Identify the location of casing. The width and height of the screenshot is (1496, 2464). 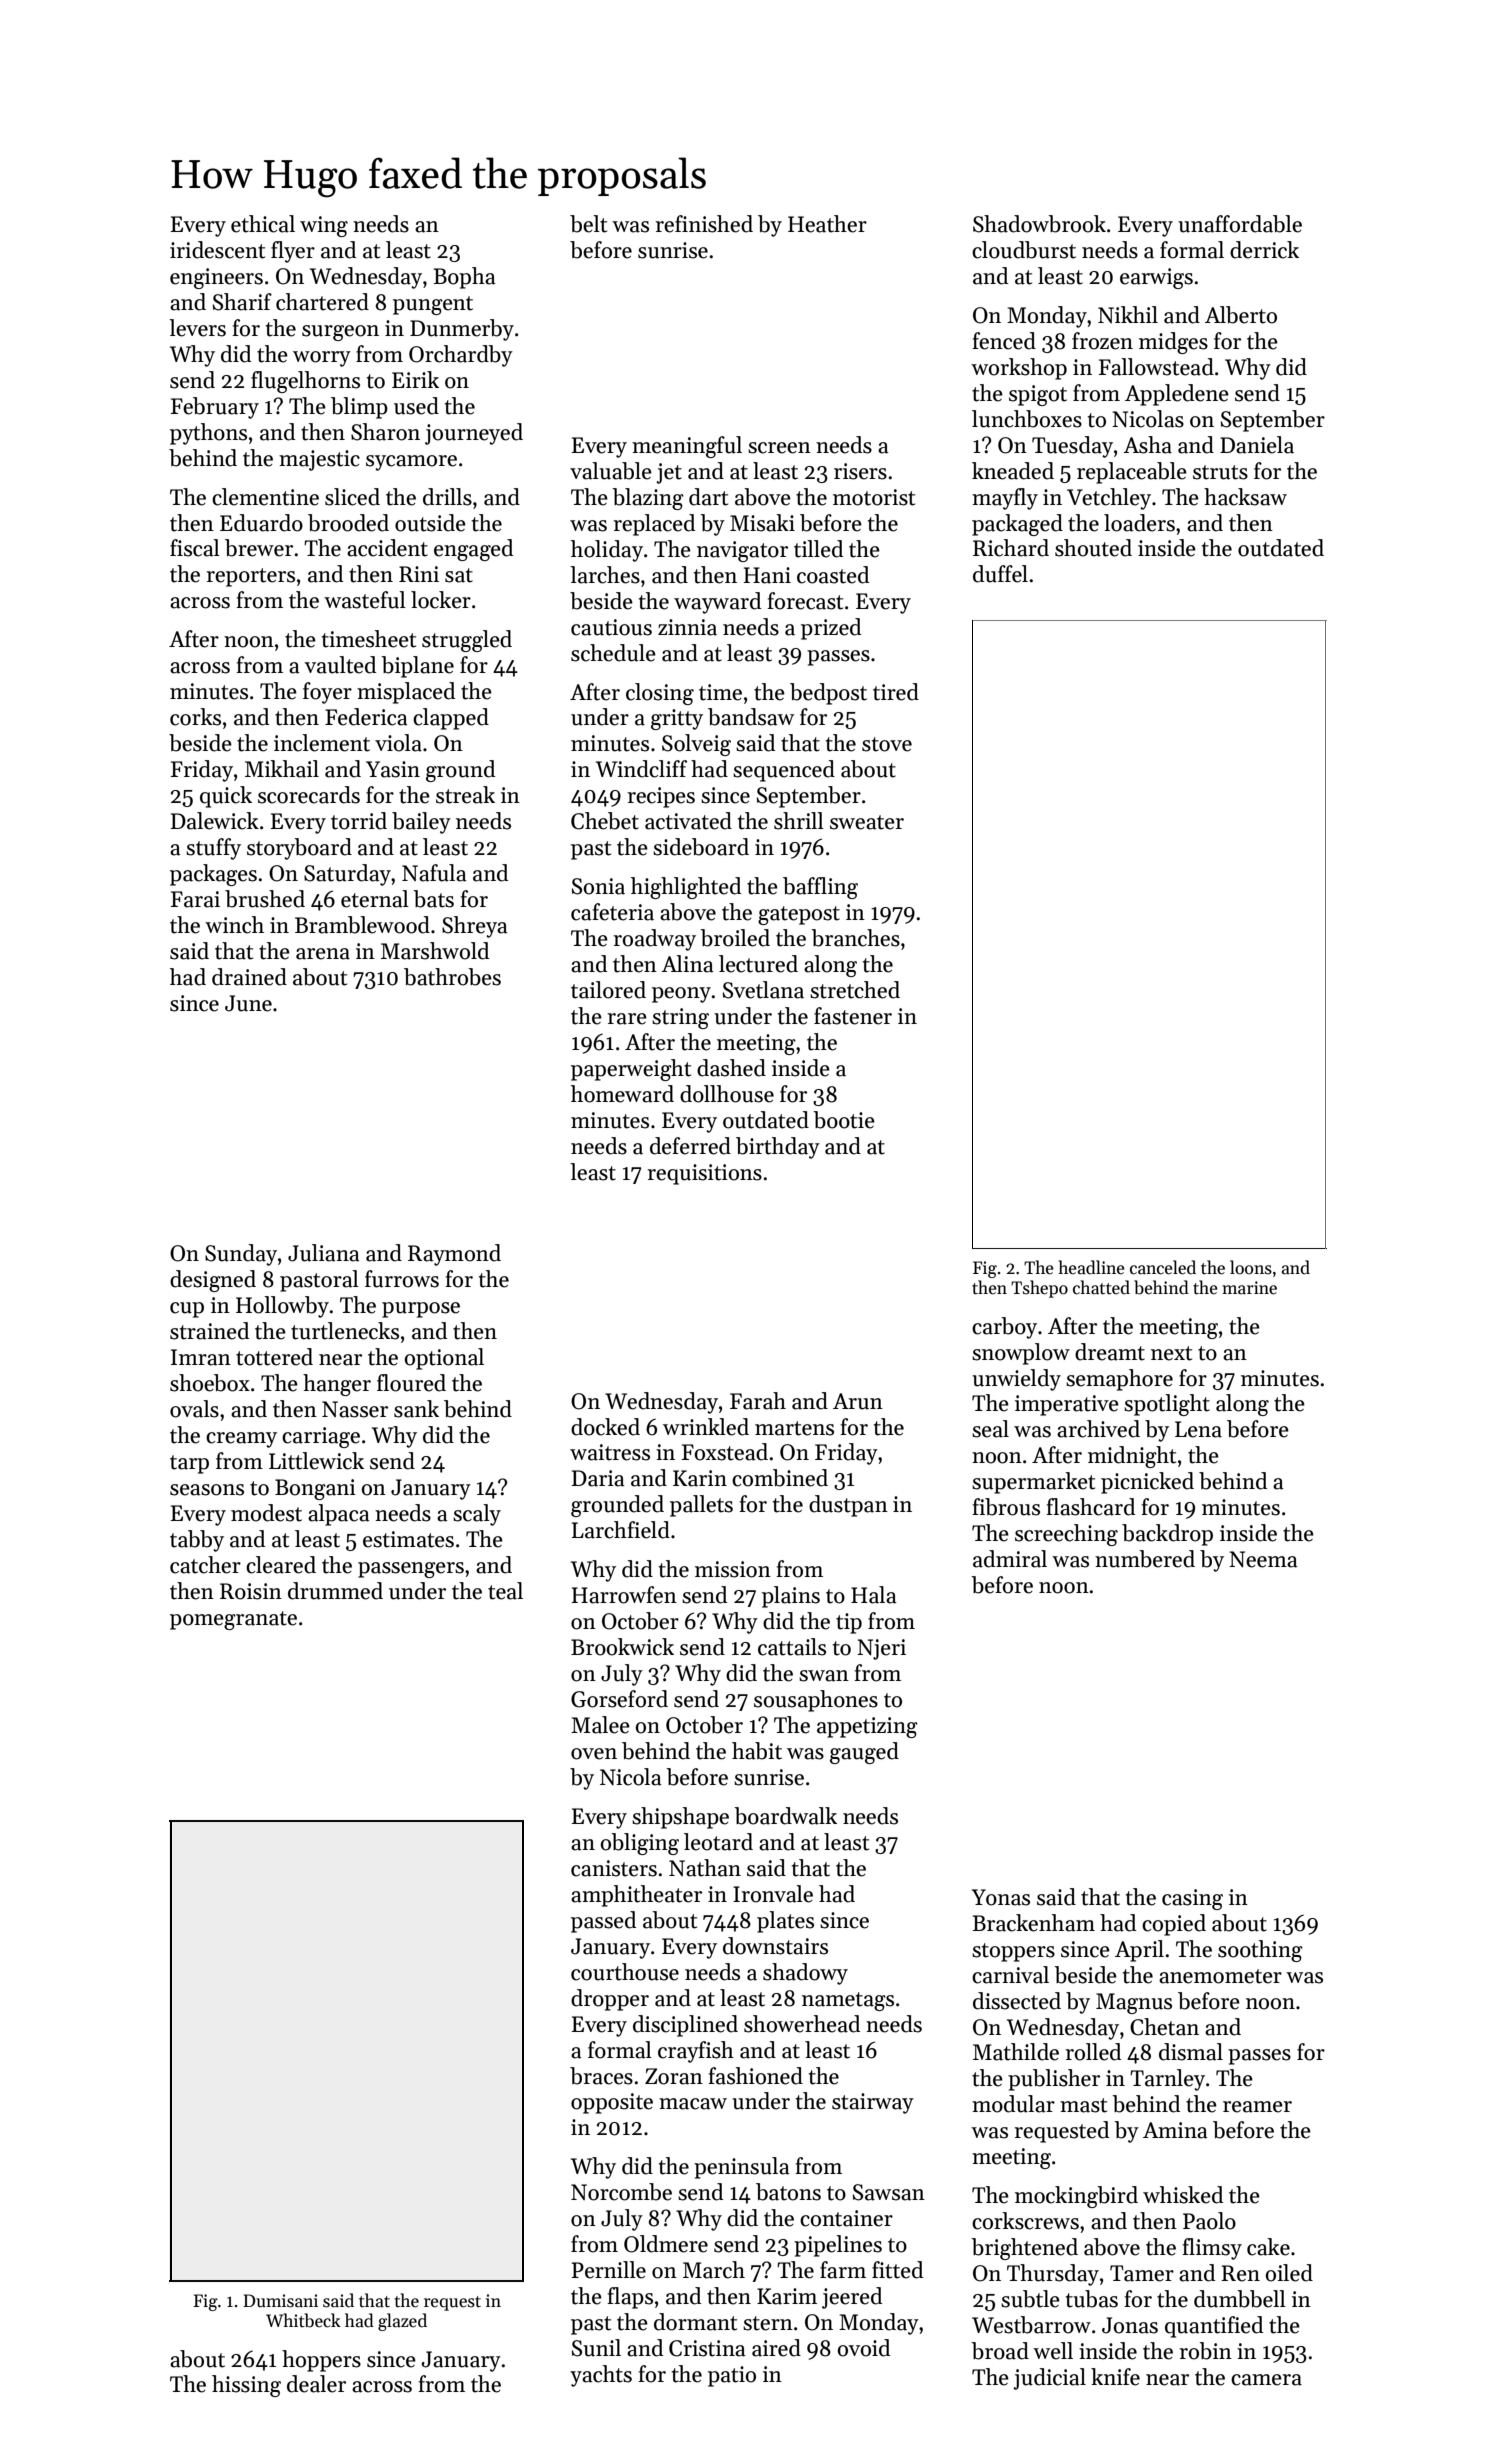
(1192, 1899).
